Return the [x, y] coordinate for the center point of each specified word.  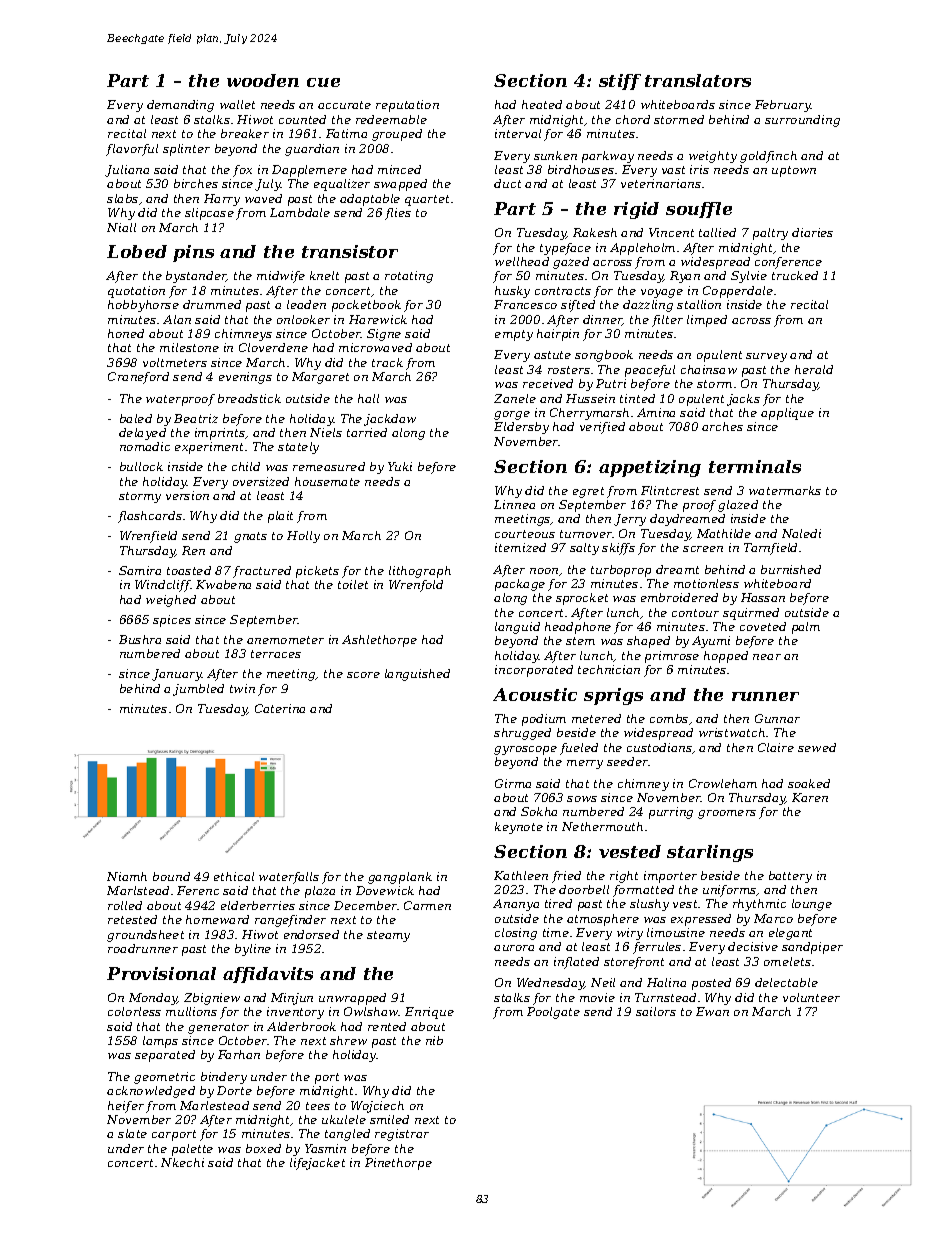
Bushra [140, 639]
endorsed [311, 934]
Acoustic [535, 694]
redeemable [391, 119]
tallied [717, 232]
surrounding [802, 121]
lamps [160, 1042]
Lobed [137, 251]
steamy [388, 936]
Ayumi [711, 642]
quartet [427, 200]
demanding [180, 106]
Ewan [712, 1011]
